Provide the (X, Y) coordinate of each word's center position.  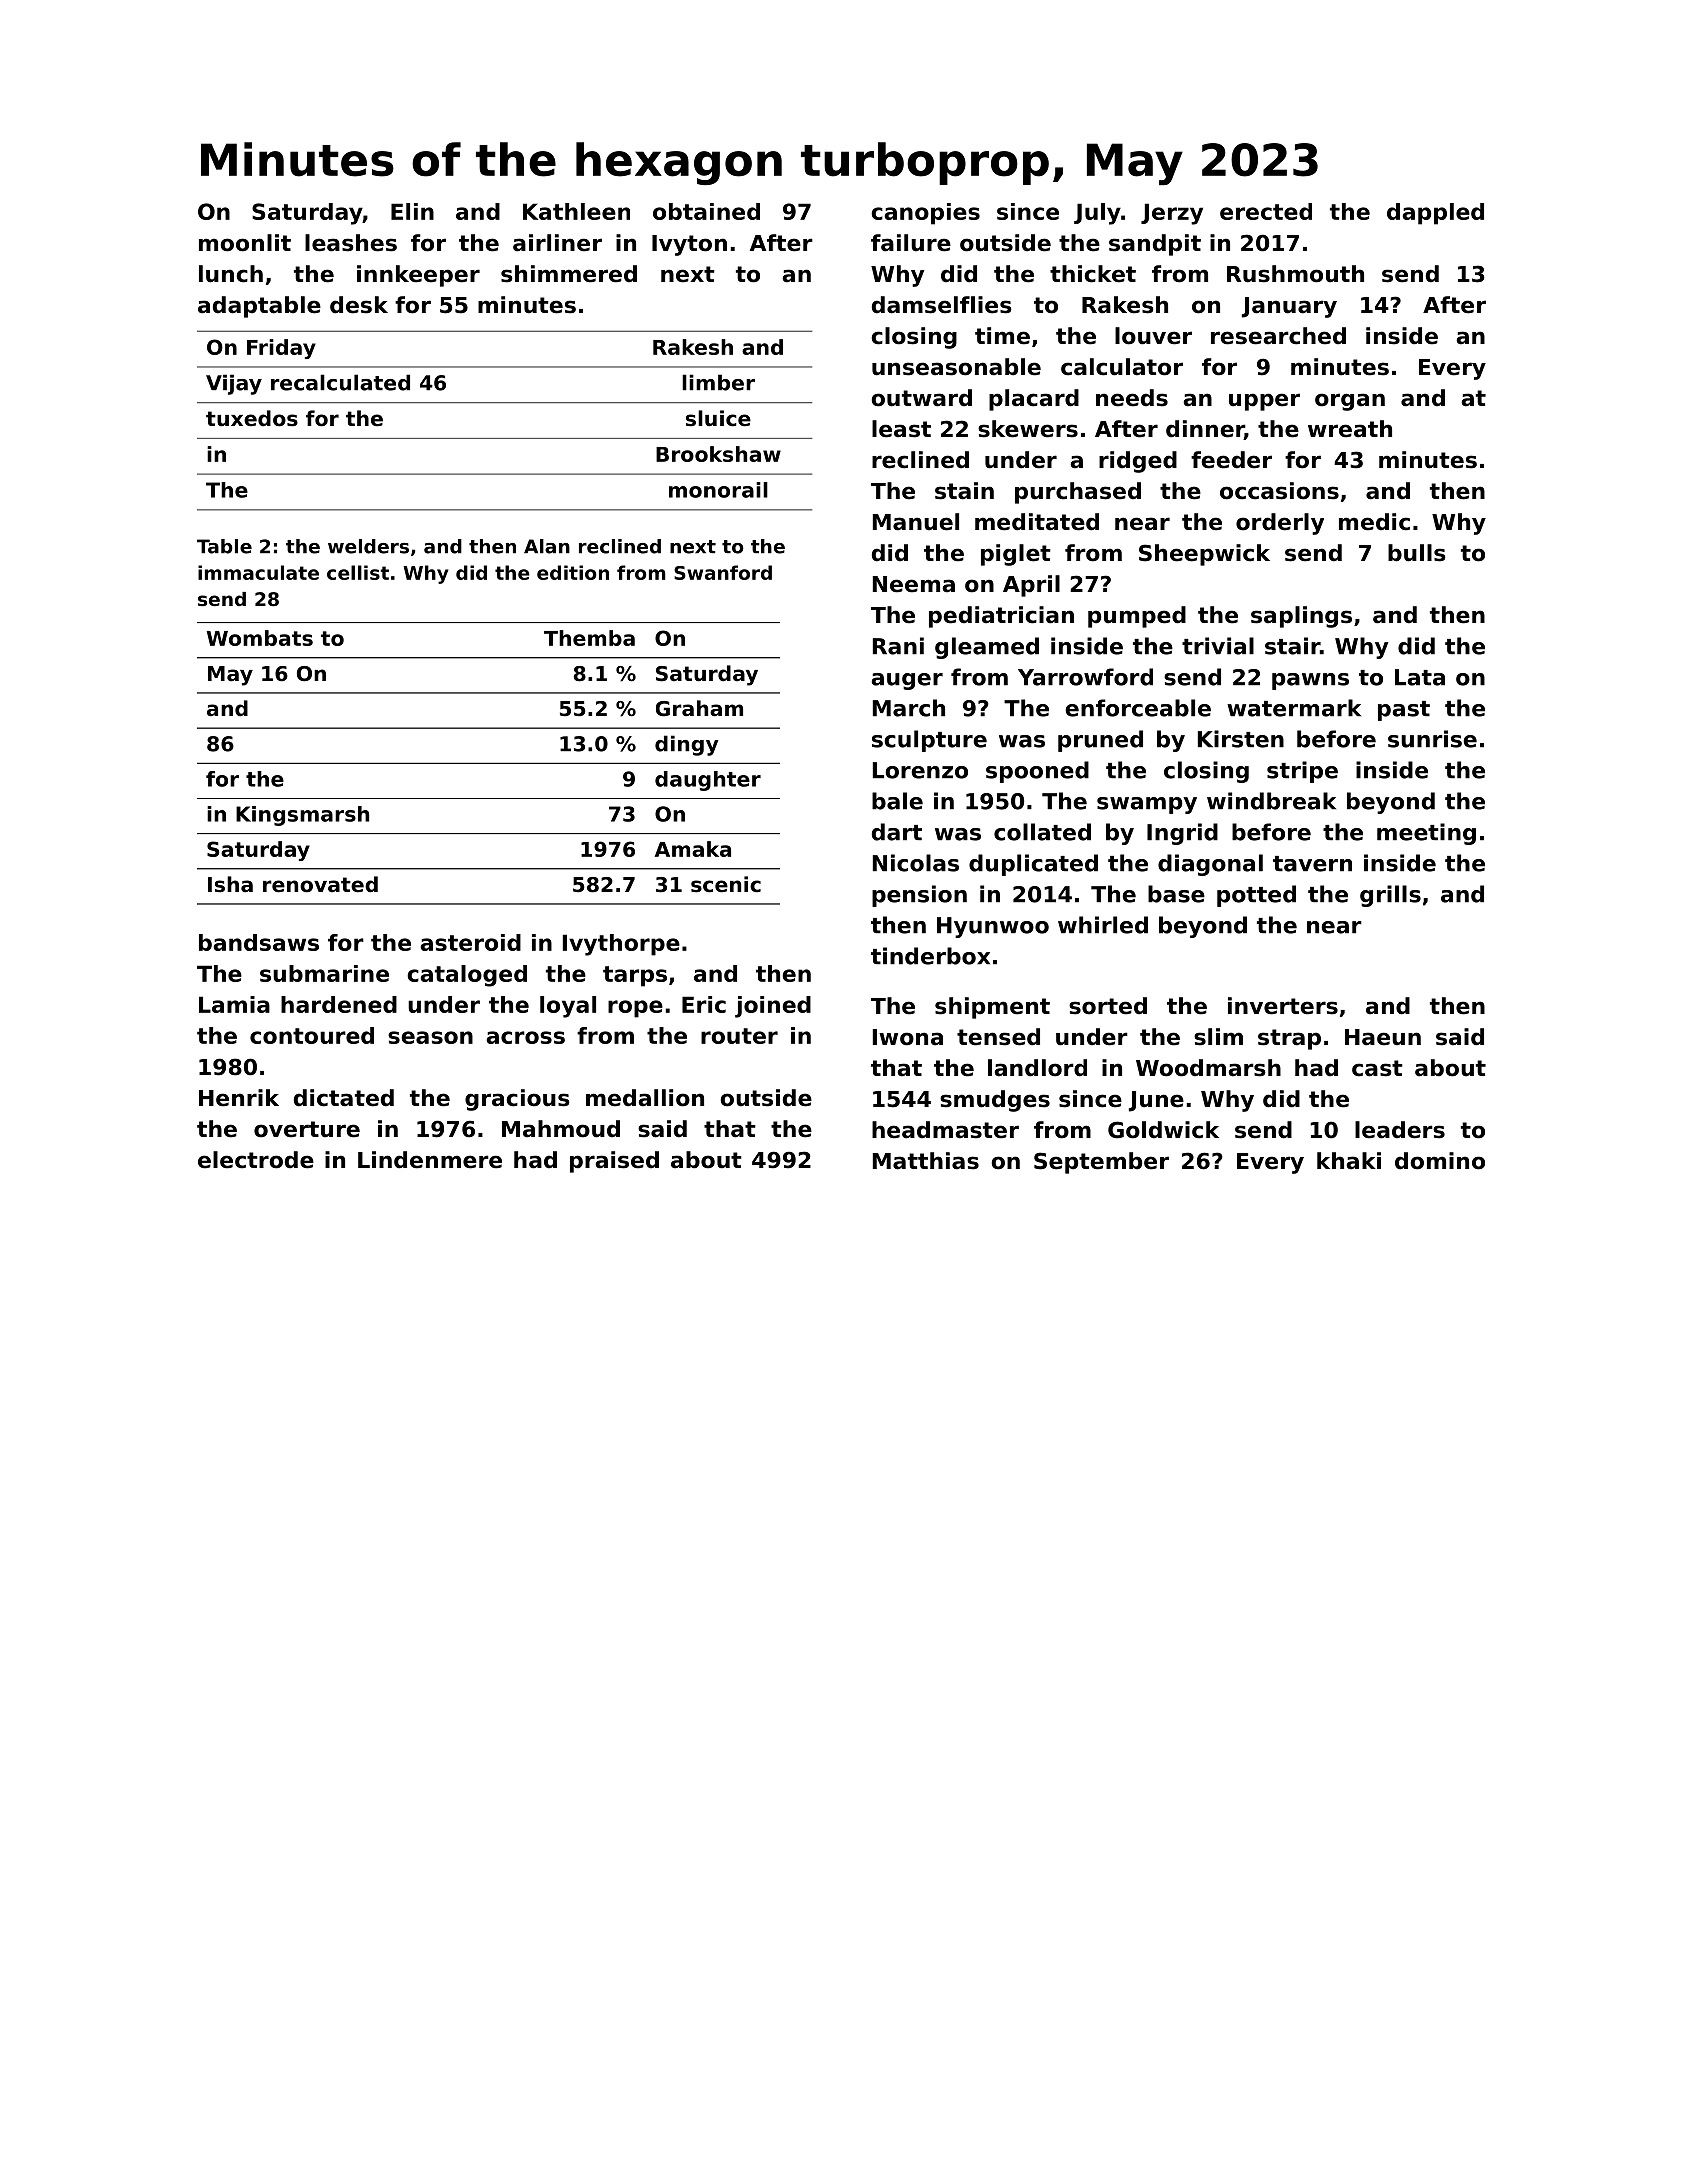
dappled (1435, 214)
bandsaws (259, 942)
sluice (718, 418)
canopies (925, 214)
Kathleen (576, 211)
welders (368, 546)
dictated (344, 1098)
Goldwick (1163, 1130)
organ (1350, 402)
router (739, 1036)
